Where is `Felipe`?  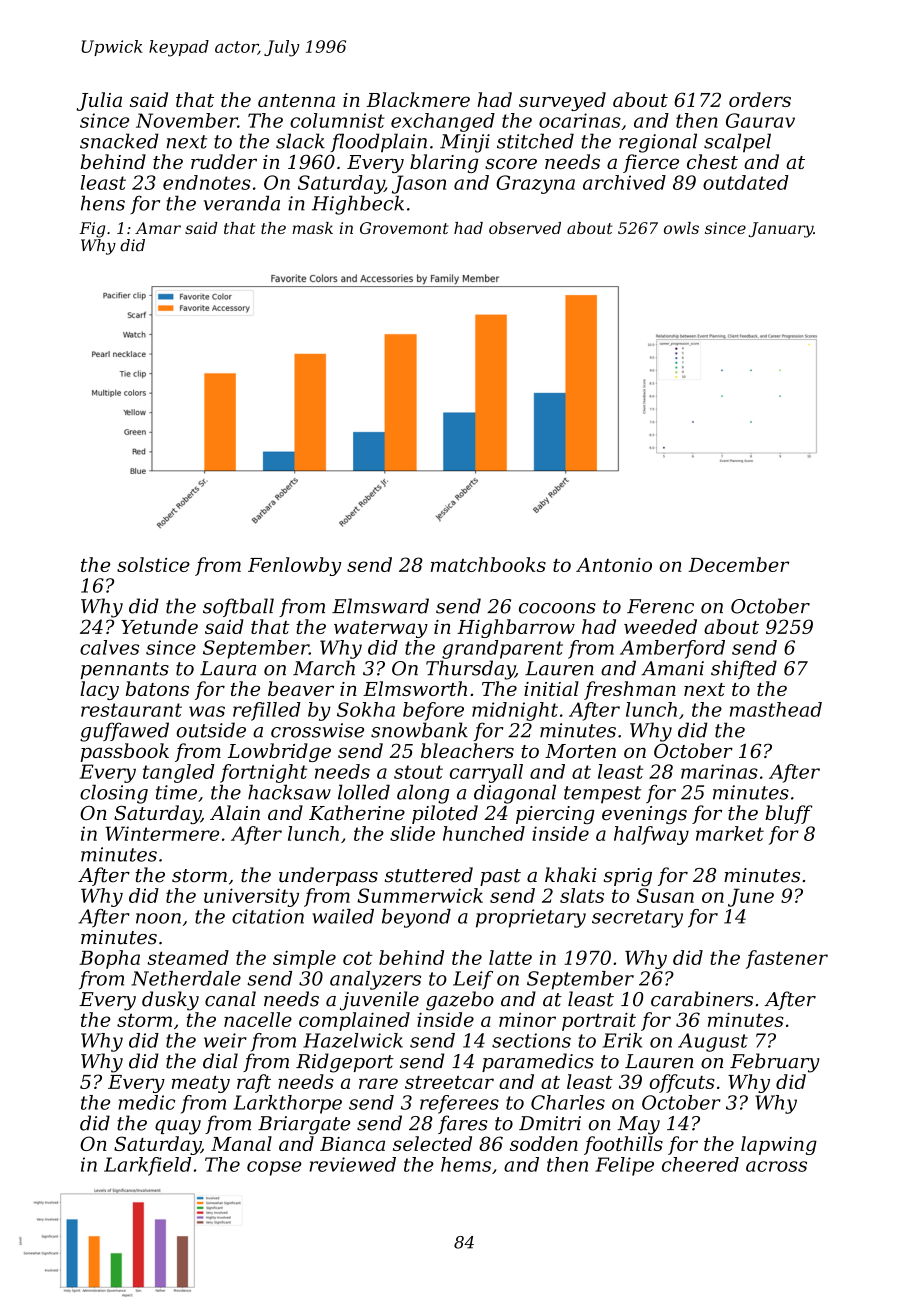 Felipe is located at coordinates (624, 1166).
